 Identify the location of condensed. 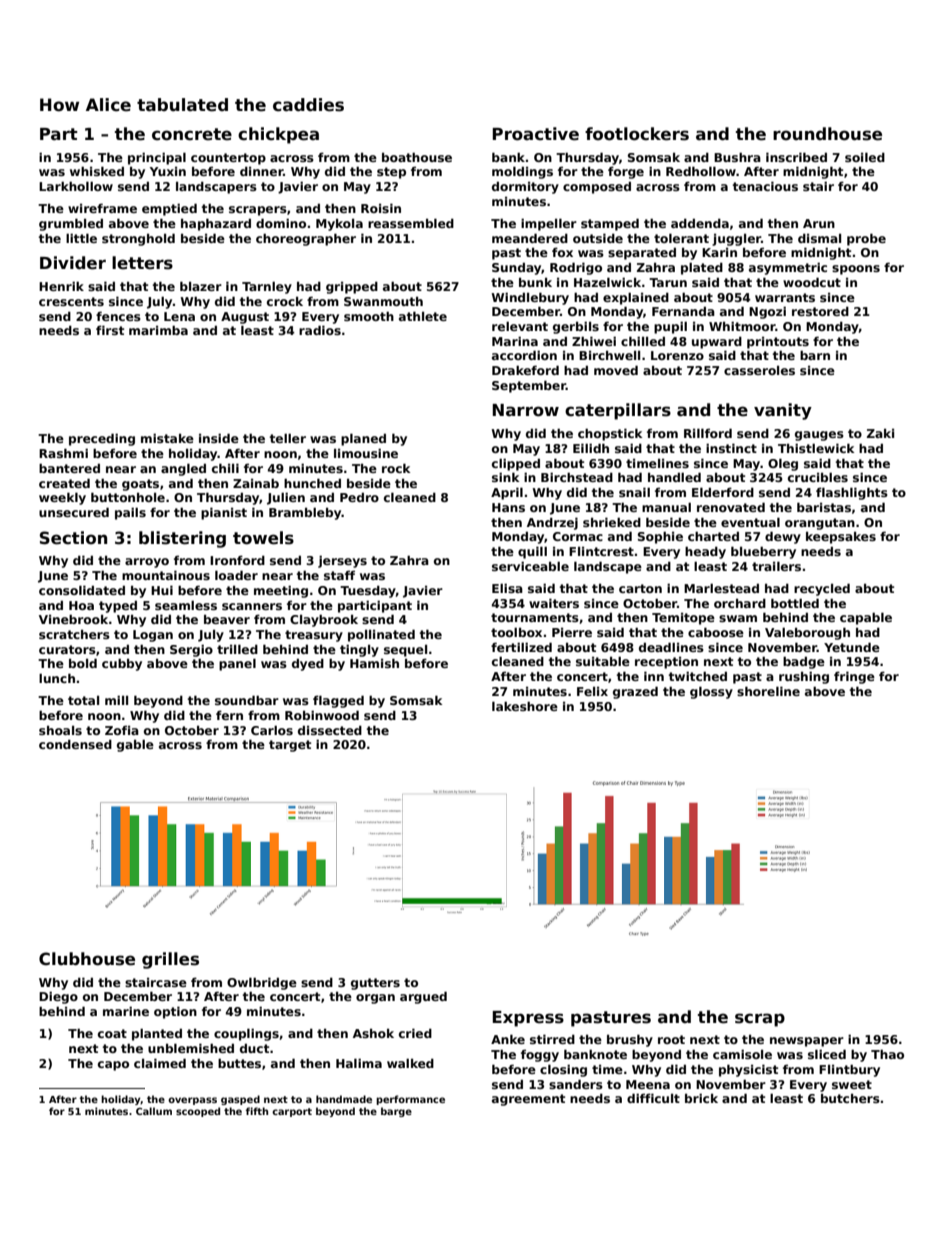
(75, 744).
